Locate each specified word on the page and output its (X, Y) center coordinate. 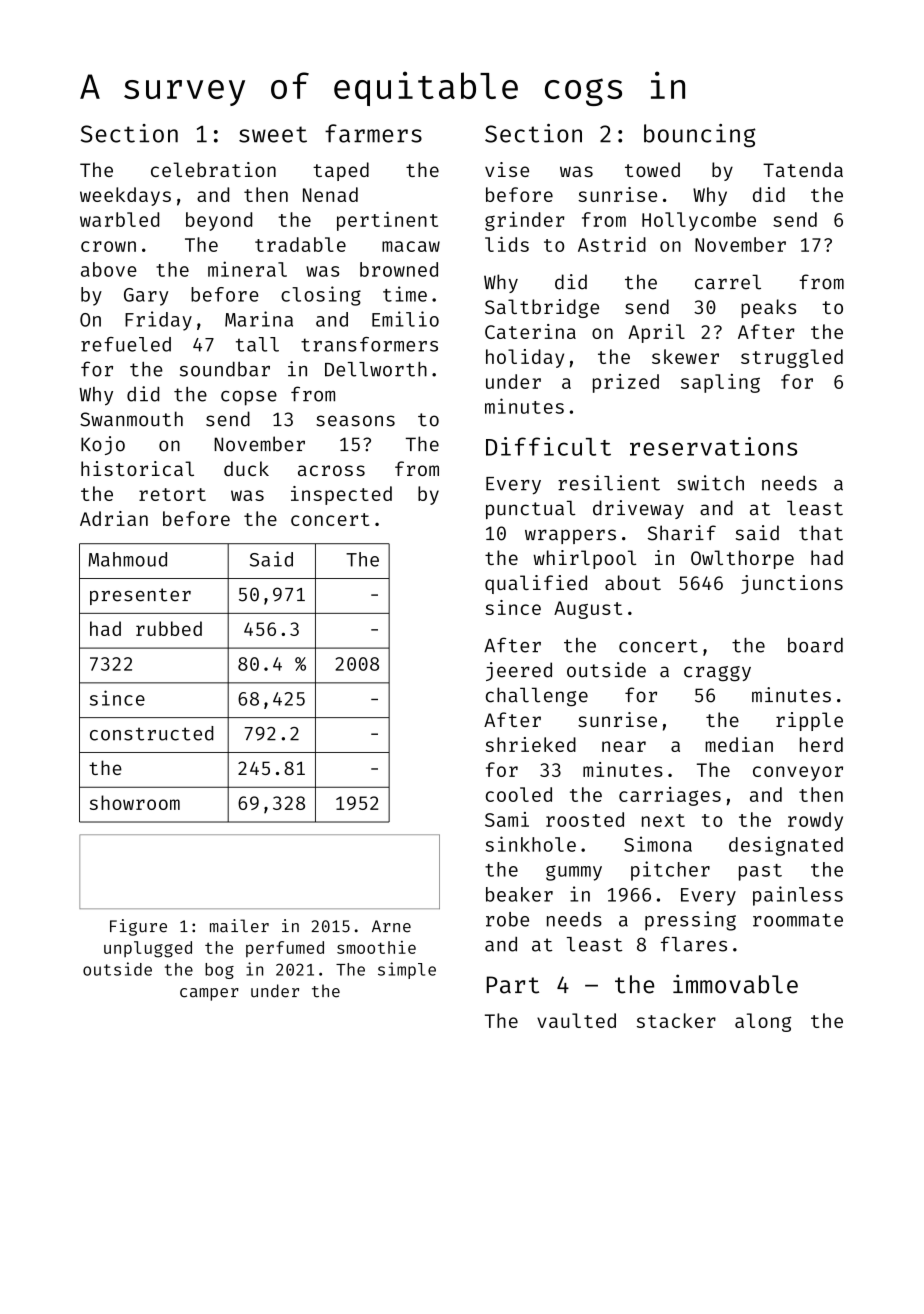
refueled (126, 344)
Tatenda (803, 169)
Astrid (612, 244)
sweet (273, 134)
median (739, 744)
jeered (519, 671)
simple (407, 970)
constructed (151, 733)
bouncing (700, 136)
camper (209, 994)
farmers (373, 133)
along (763, 1022)
